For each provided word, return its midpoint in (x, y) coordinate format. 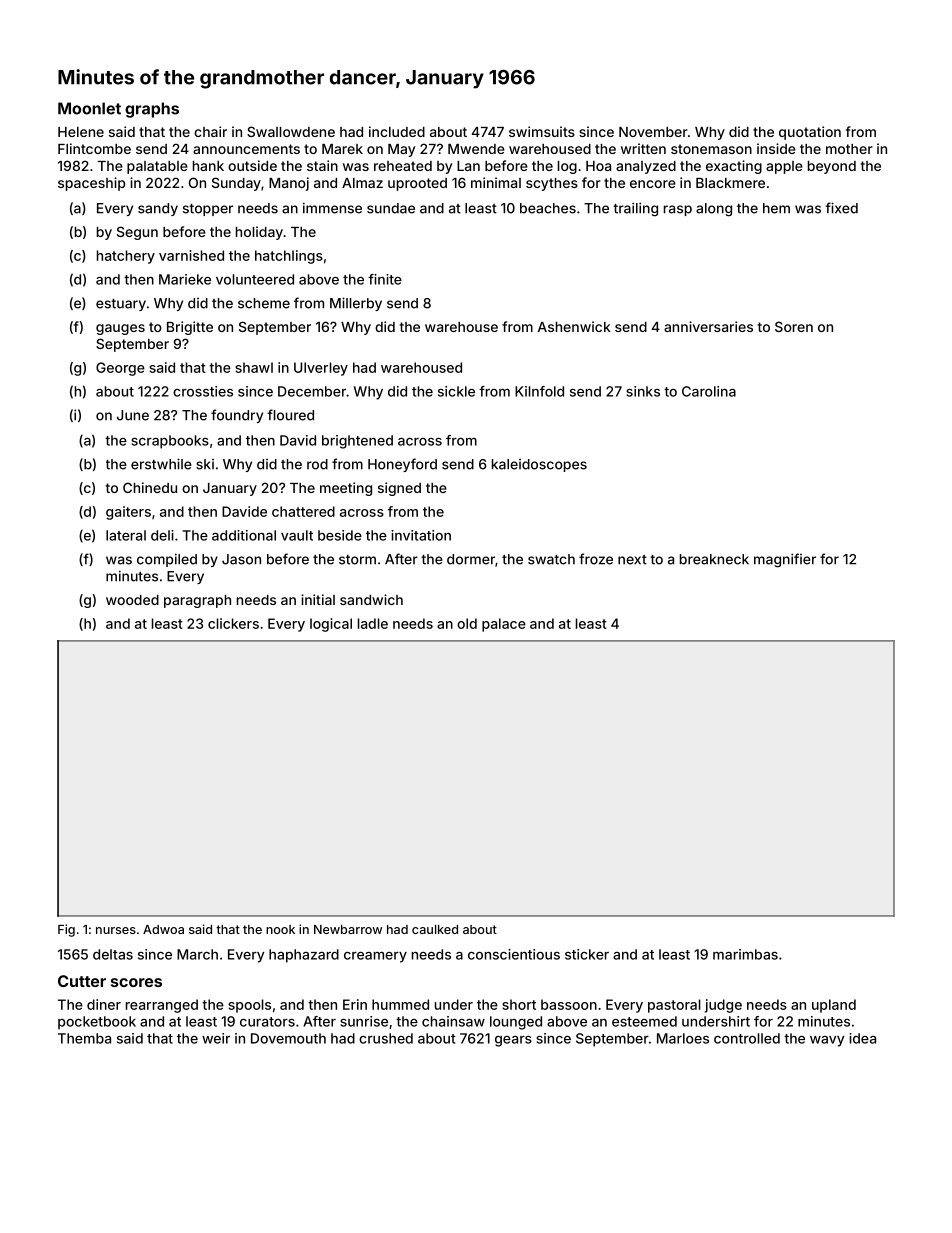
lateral (126, 535)
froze (596, 559)
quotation (810, 133)
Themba (84, 1038)
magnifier (785, 560)
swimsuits (542, 131)
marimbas (745, 954)
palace (504, 625)
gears (513, 1041)
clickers (233, 623)
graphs (152, 110)
